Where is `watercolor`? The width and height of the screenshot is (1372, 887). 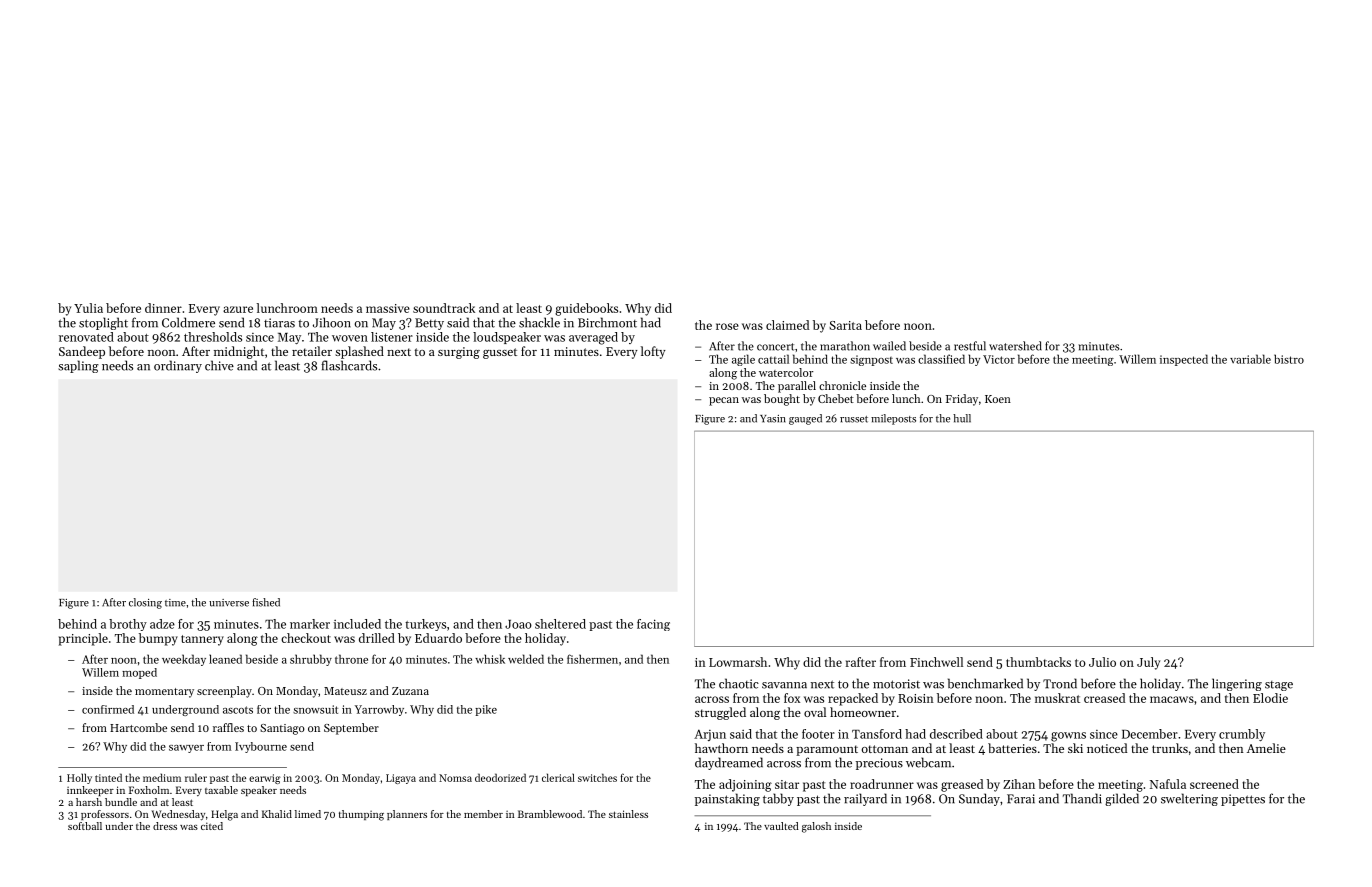 watercolor is located at coordinates (786, 372).
